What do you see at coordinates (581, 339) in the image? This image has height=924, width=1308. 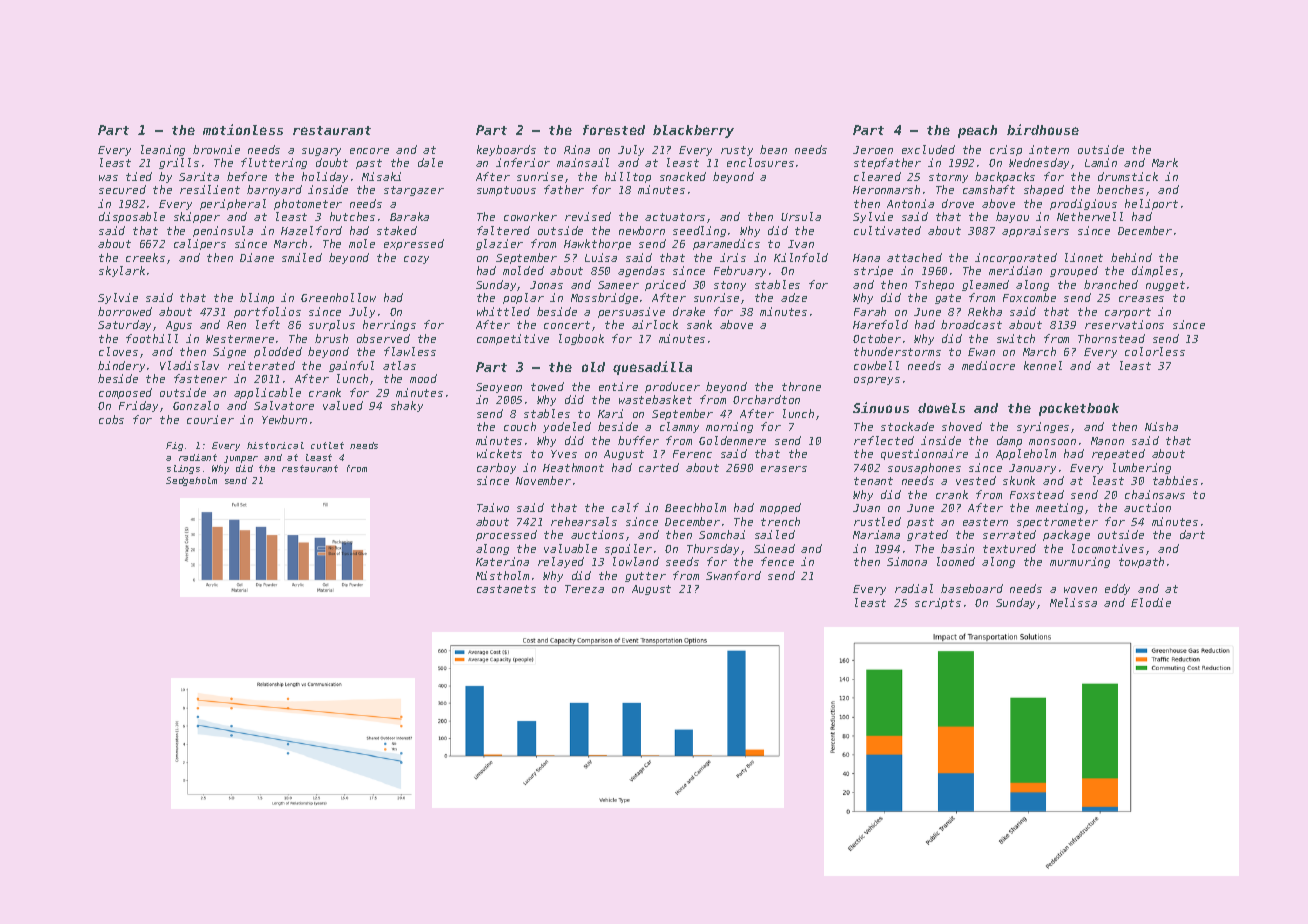 I see `logbook` at bounding box center [581, 339].
